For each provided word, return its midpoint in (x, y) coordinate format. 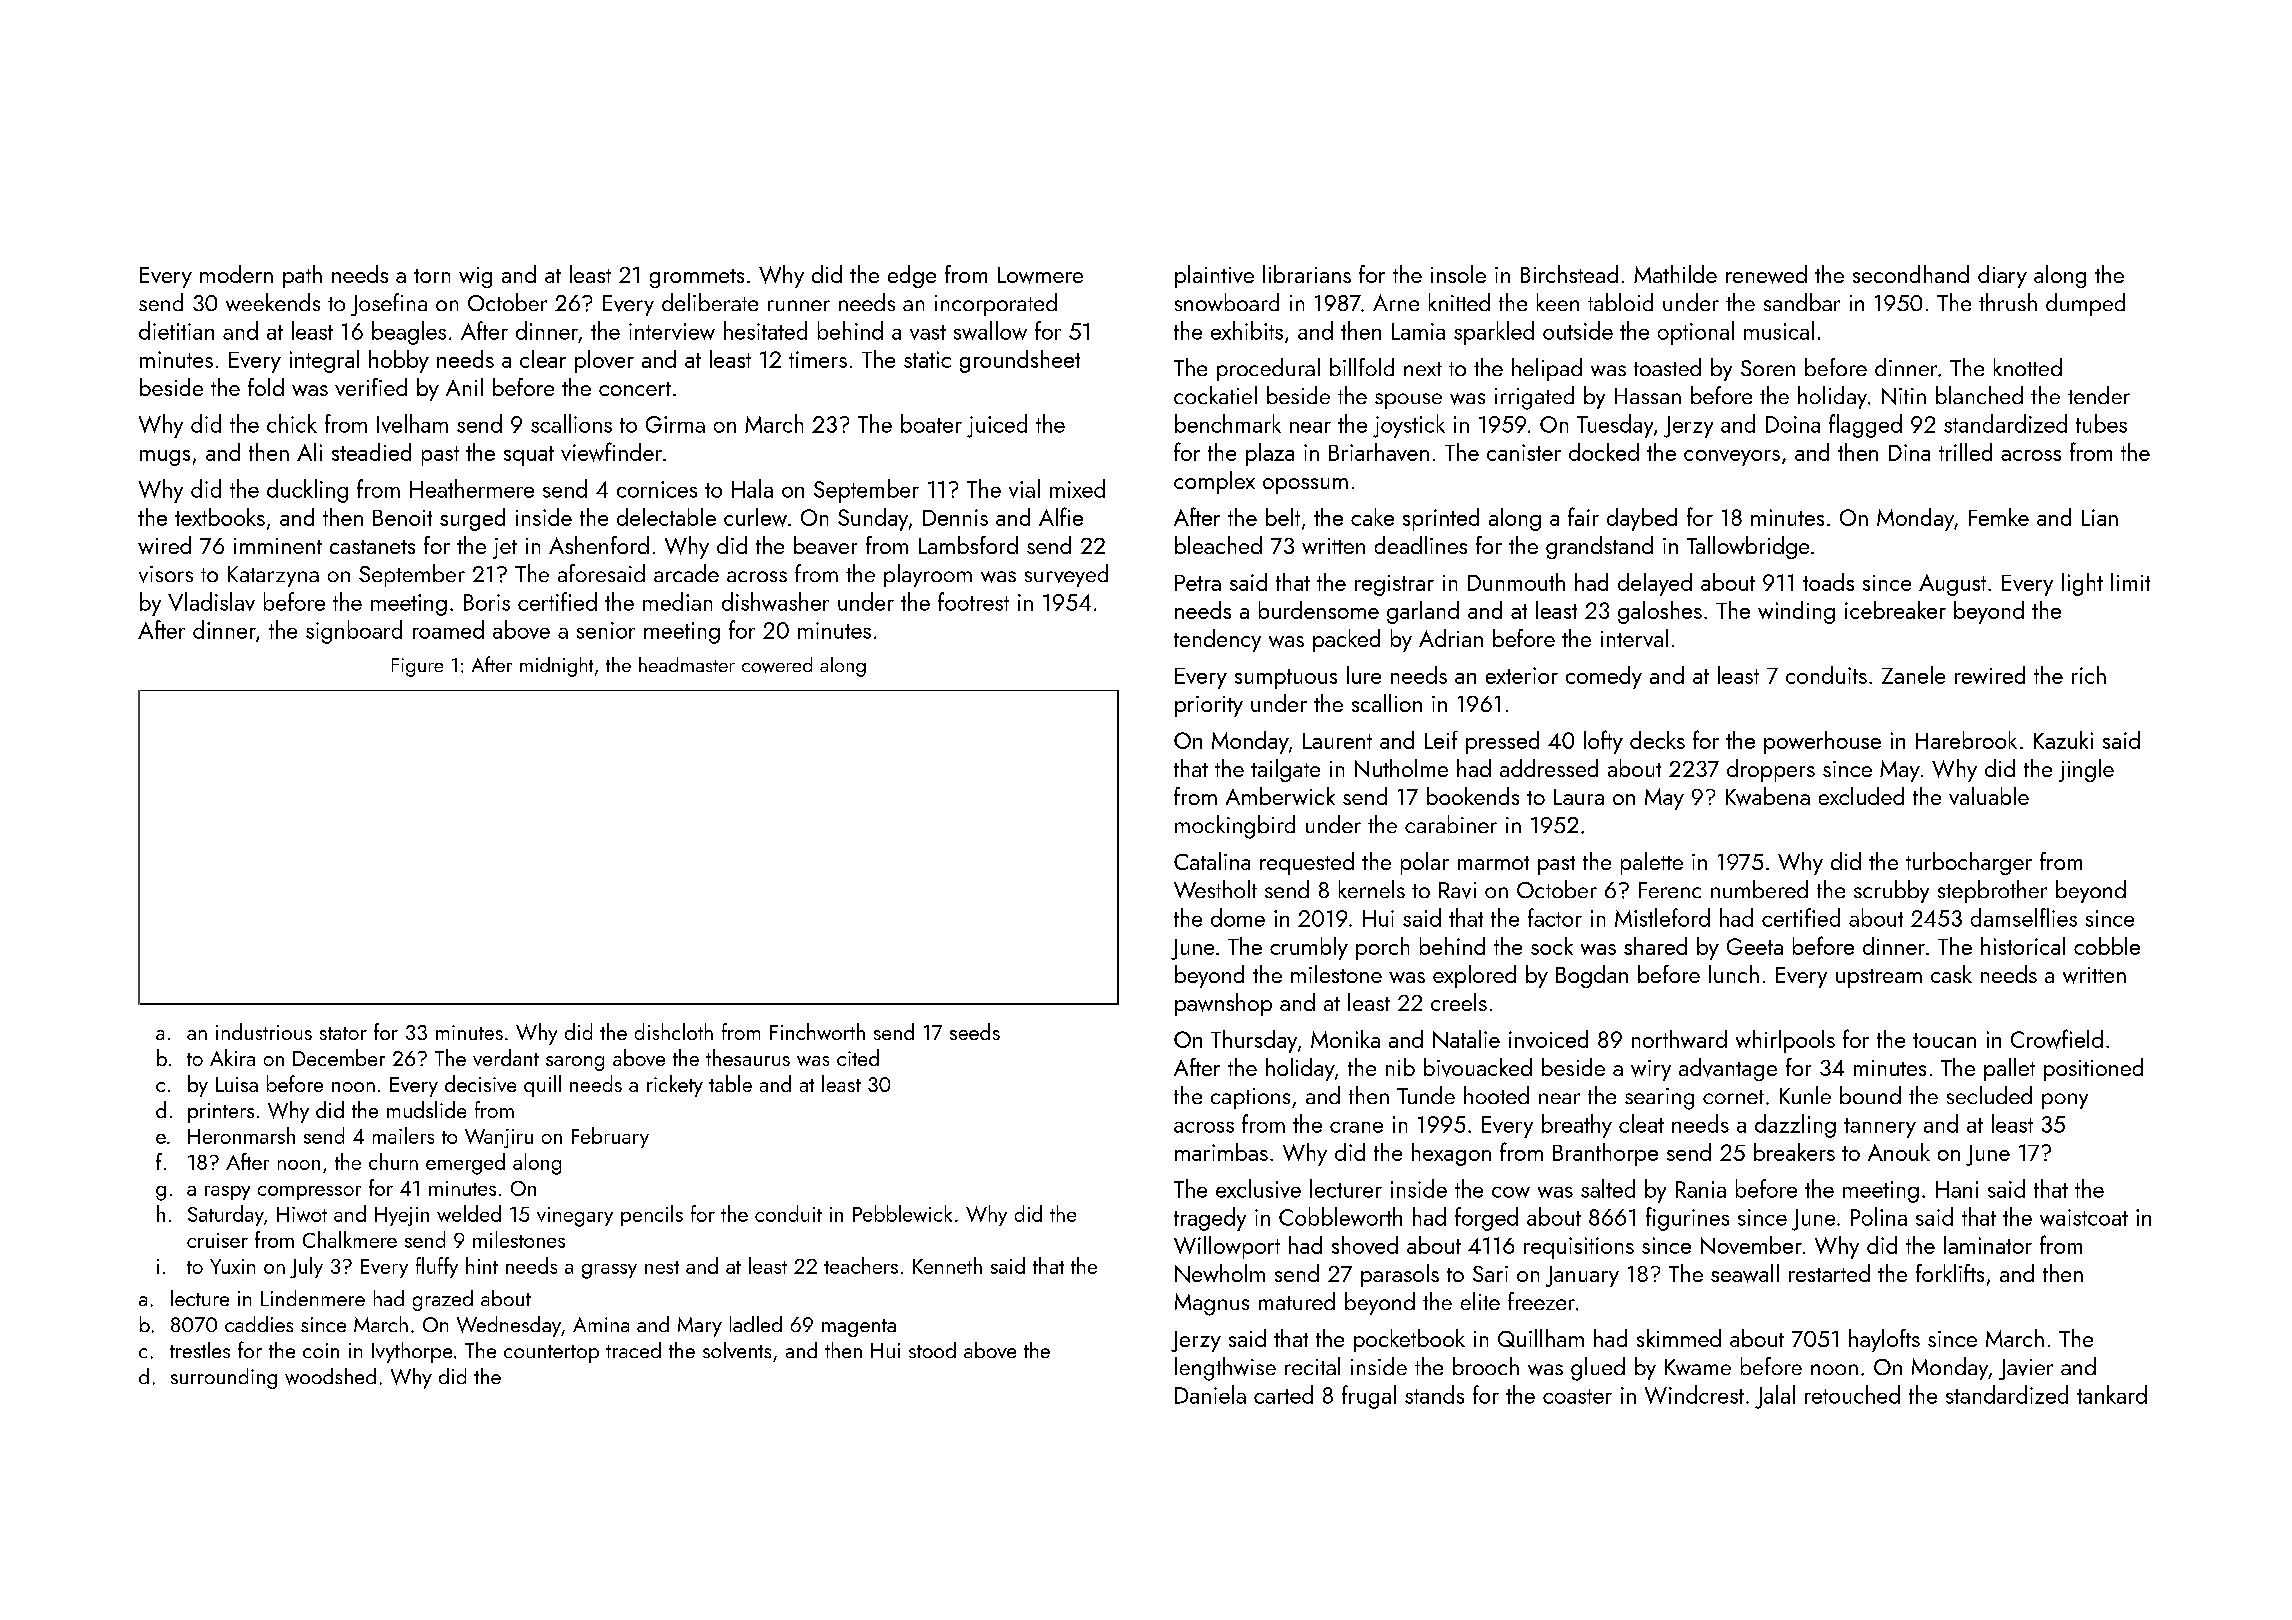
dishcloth (674, 1031)
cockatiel (1215, 395)
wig (475, 277)
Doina (1793, 424)
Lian (2100, 517)
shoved (1365, 1245)
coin (321, 1350)
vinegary (575, 1217)
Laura (1579, 797)
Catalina (1212, 861)
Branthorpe (1605, 1154)
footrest (973, 601)
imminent (278, 546)
